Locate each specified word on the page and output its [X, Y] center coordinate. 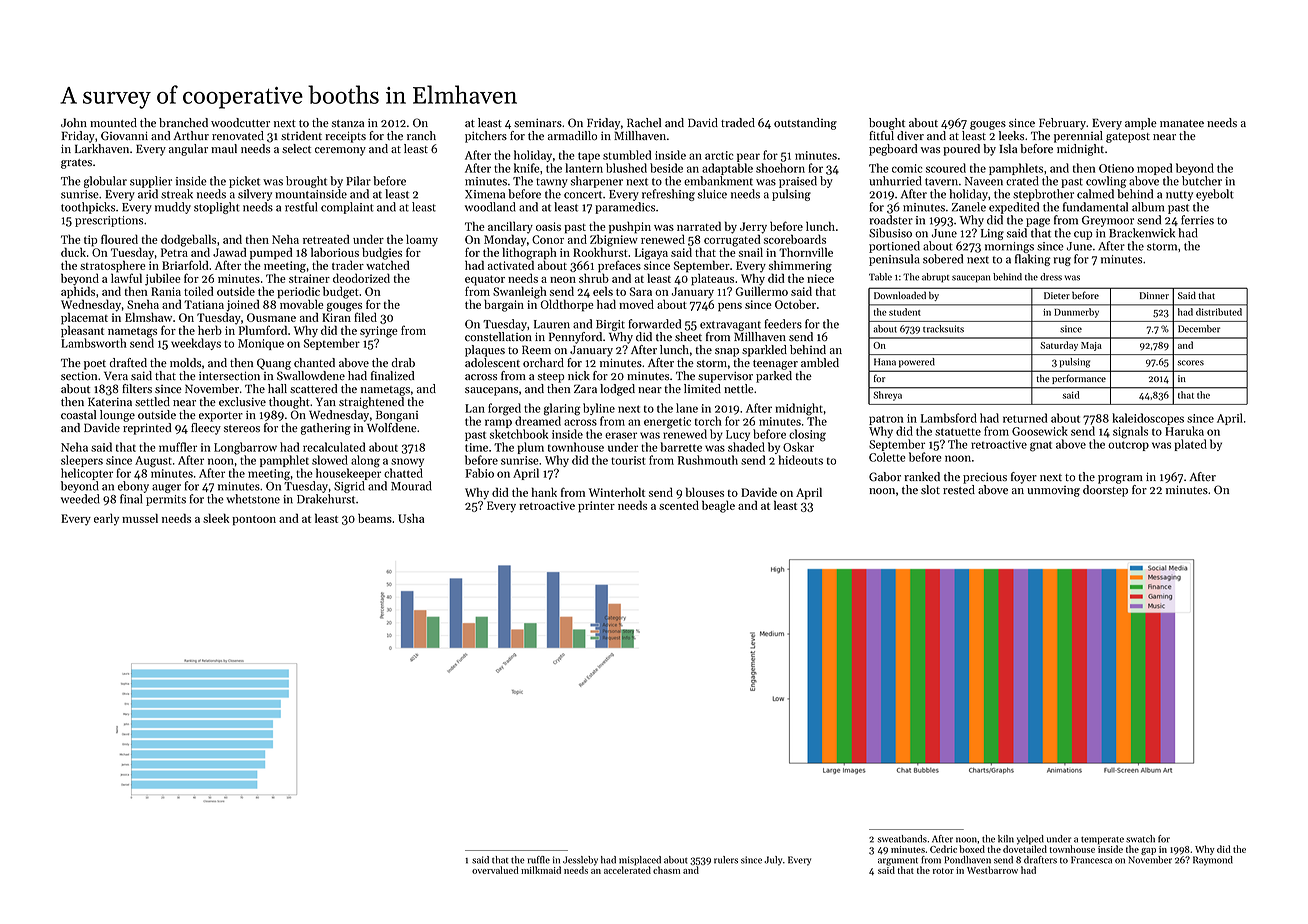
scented [679, 505]
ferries [1197, 220]
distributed [1219, 312]
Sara [641, 291]
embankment [718, 181]
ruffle [538, 860]
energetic [667, 423]
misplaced [640, 861]
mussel [140, 518]
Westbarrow [992, 870]
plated [1191, 445]
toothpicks [88, 208]
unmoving [1053, 491]
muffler [178, 447]
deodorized [361, 278]
